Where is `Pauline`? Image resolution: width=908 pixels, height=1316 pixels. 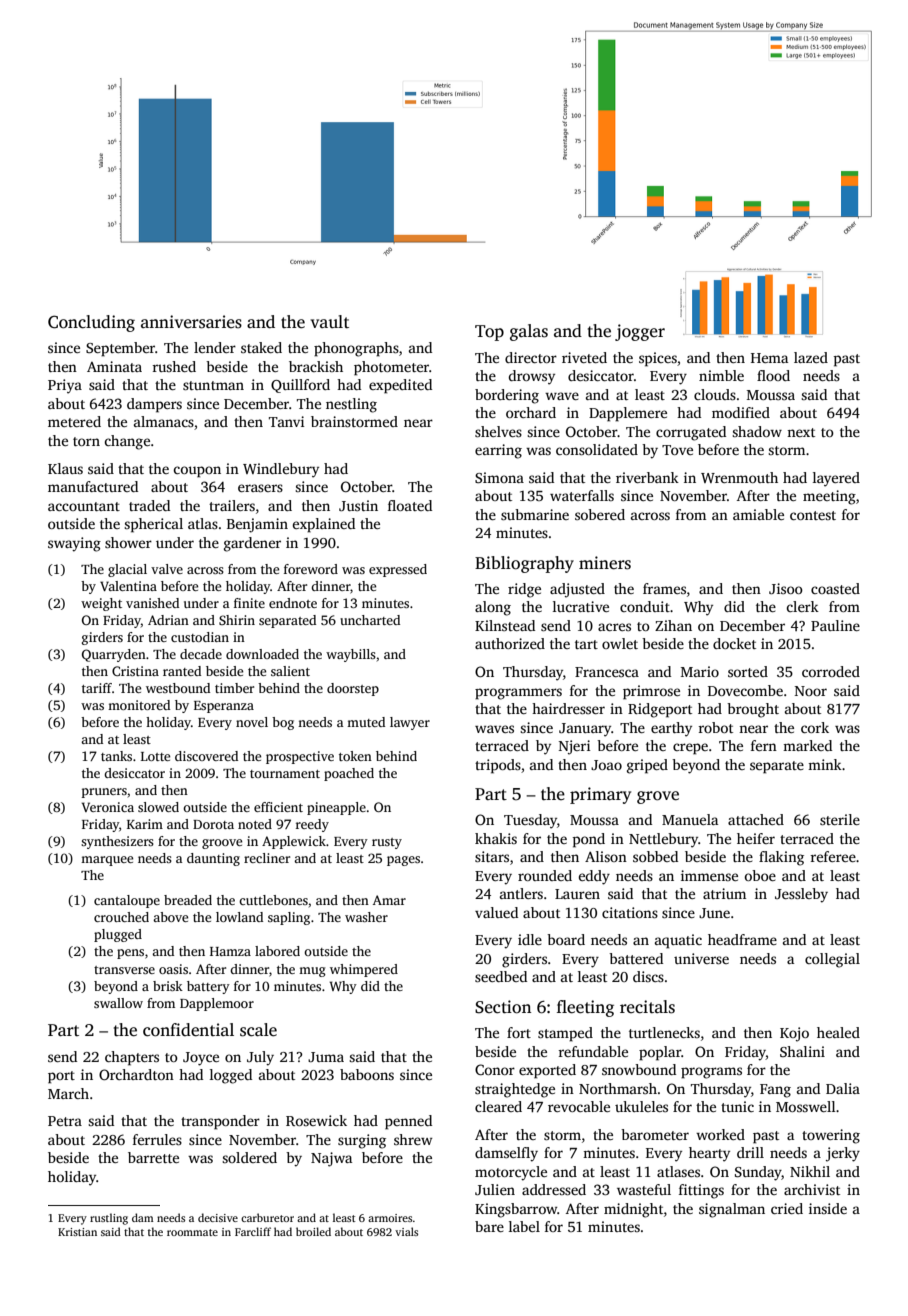 Pauline is located at coordinates (835, 625).
